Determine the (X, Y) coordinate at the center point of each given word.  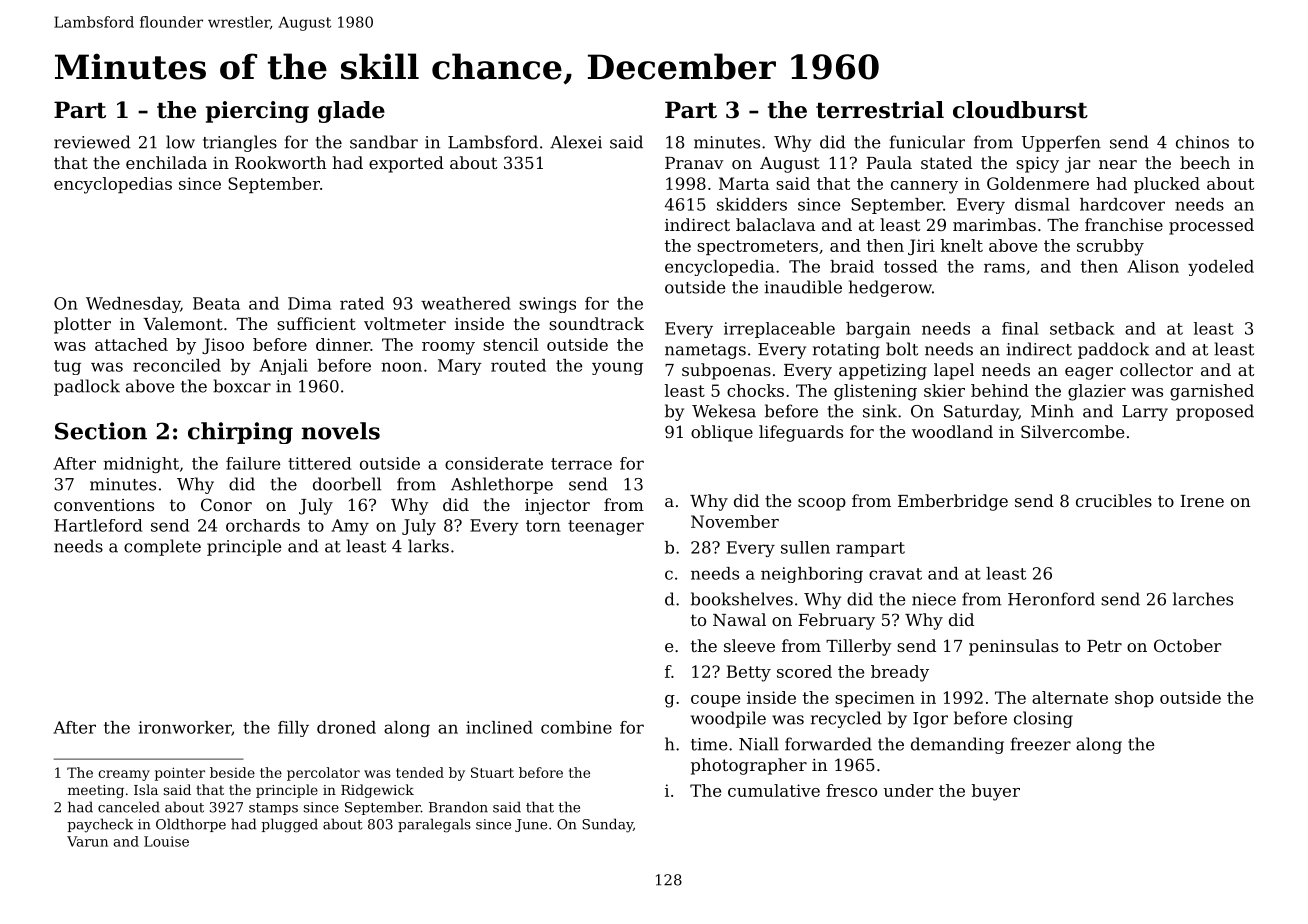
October (1187, 645)
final (1020, 328)
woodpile (728, 719)
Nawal (739, 619)
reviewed (92, 142)
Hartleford (98, 525)
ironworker (185, 728)
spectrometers (757, 247)
